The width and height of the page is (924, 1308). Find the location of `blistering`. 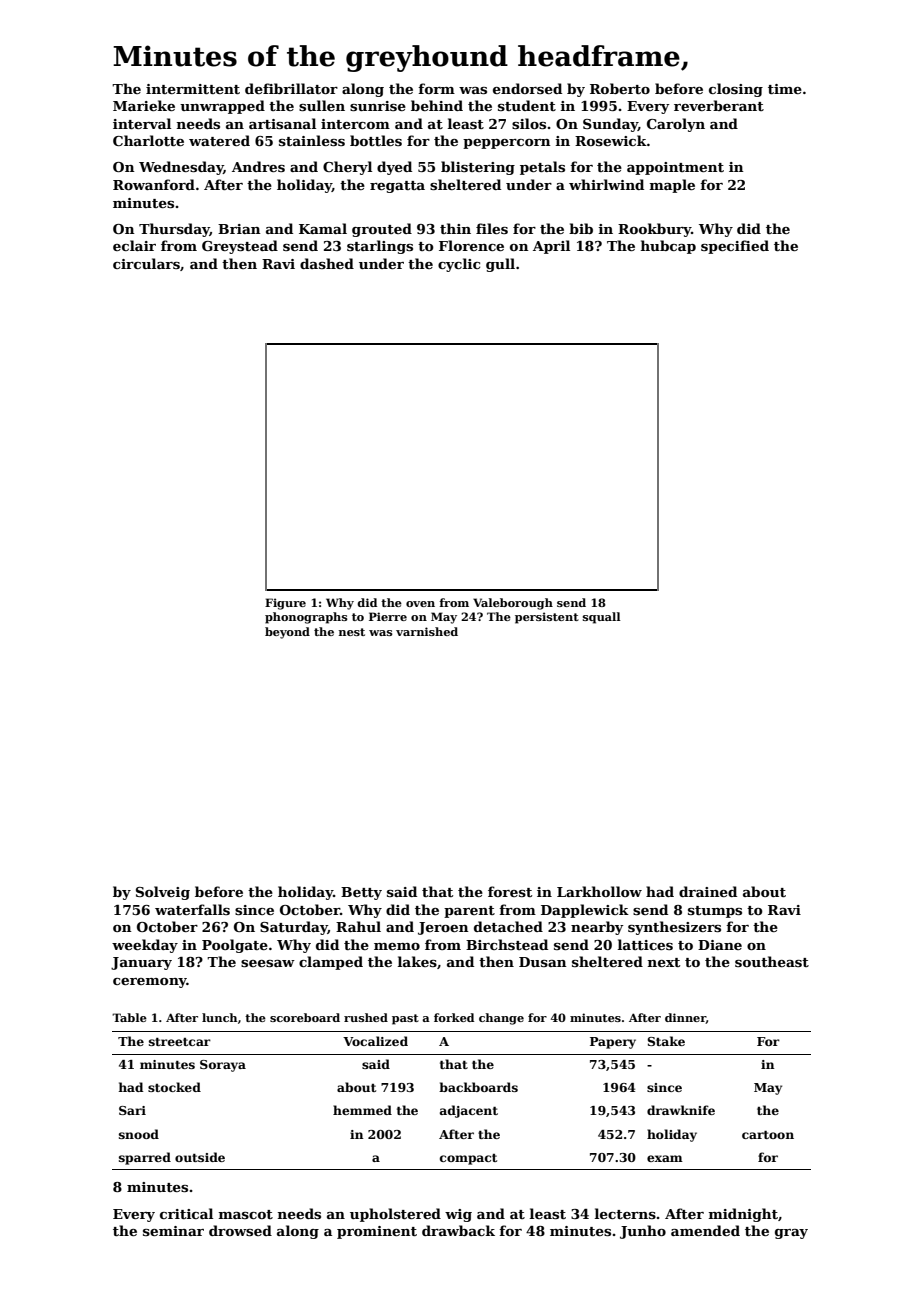

blistering is located at coordinates (478, 168).
